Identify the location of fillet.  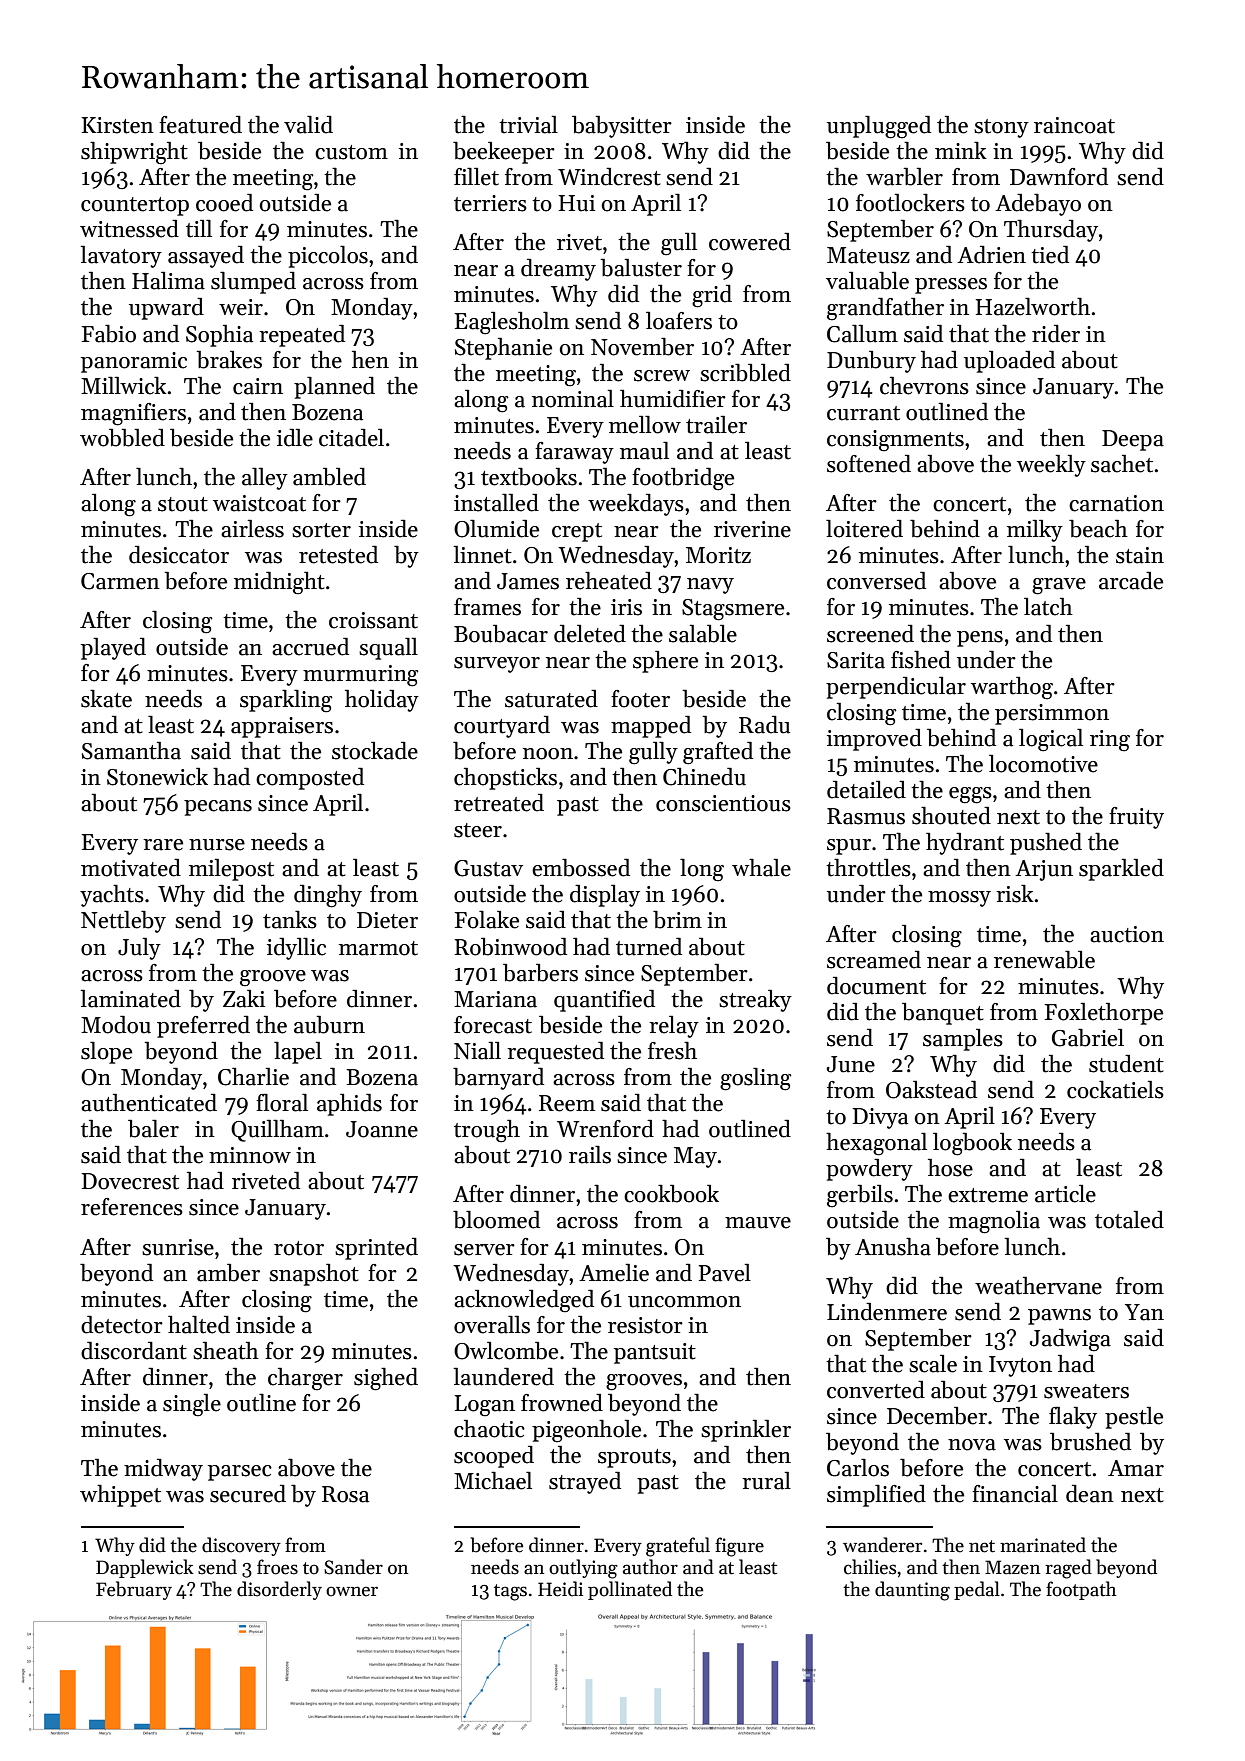
(476, 176).
